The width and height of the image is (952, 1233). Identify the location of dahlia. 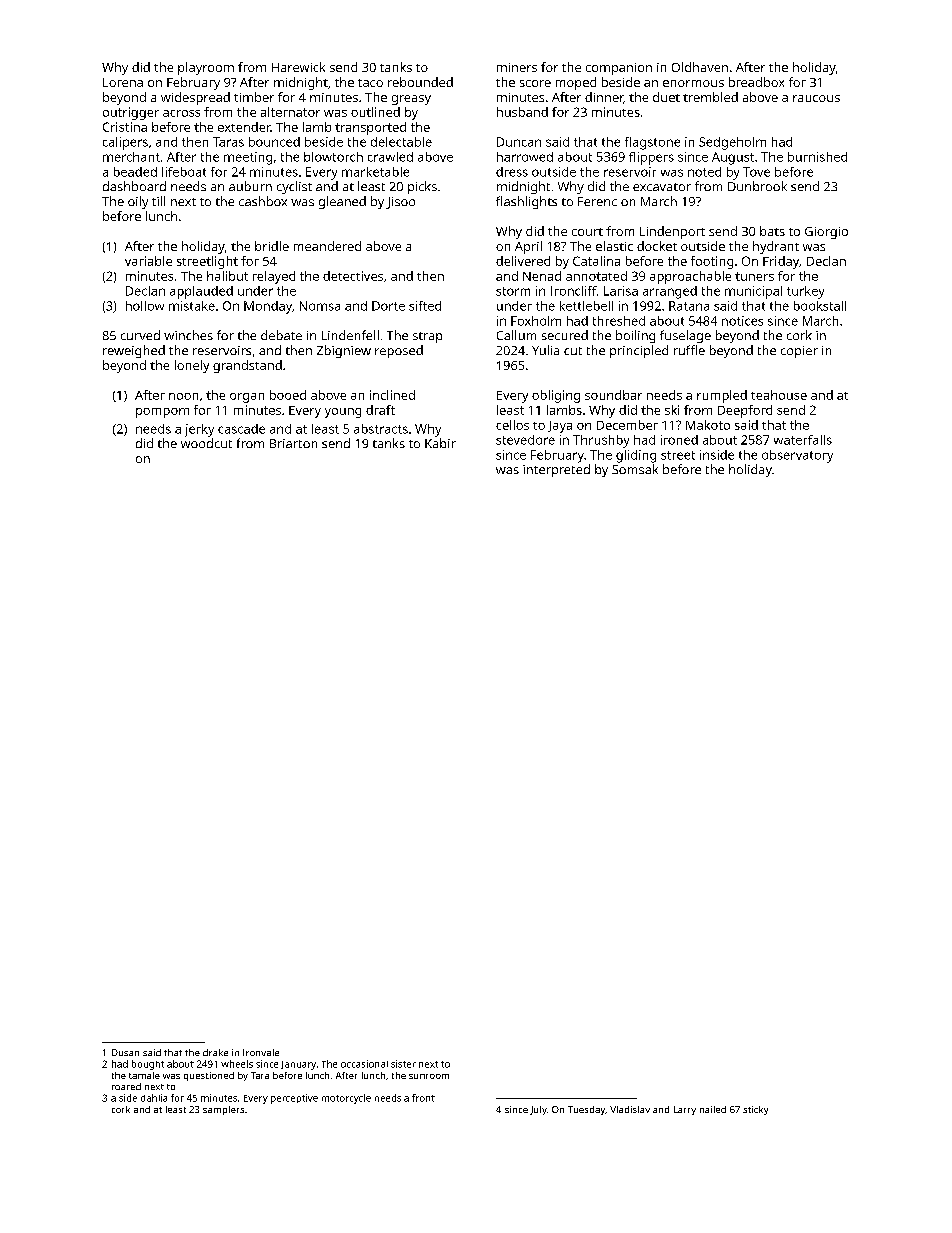
(154, 1098).
